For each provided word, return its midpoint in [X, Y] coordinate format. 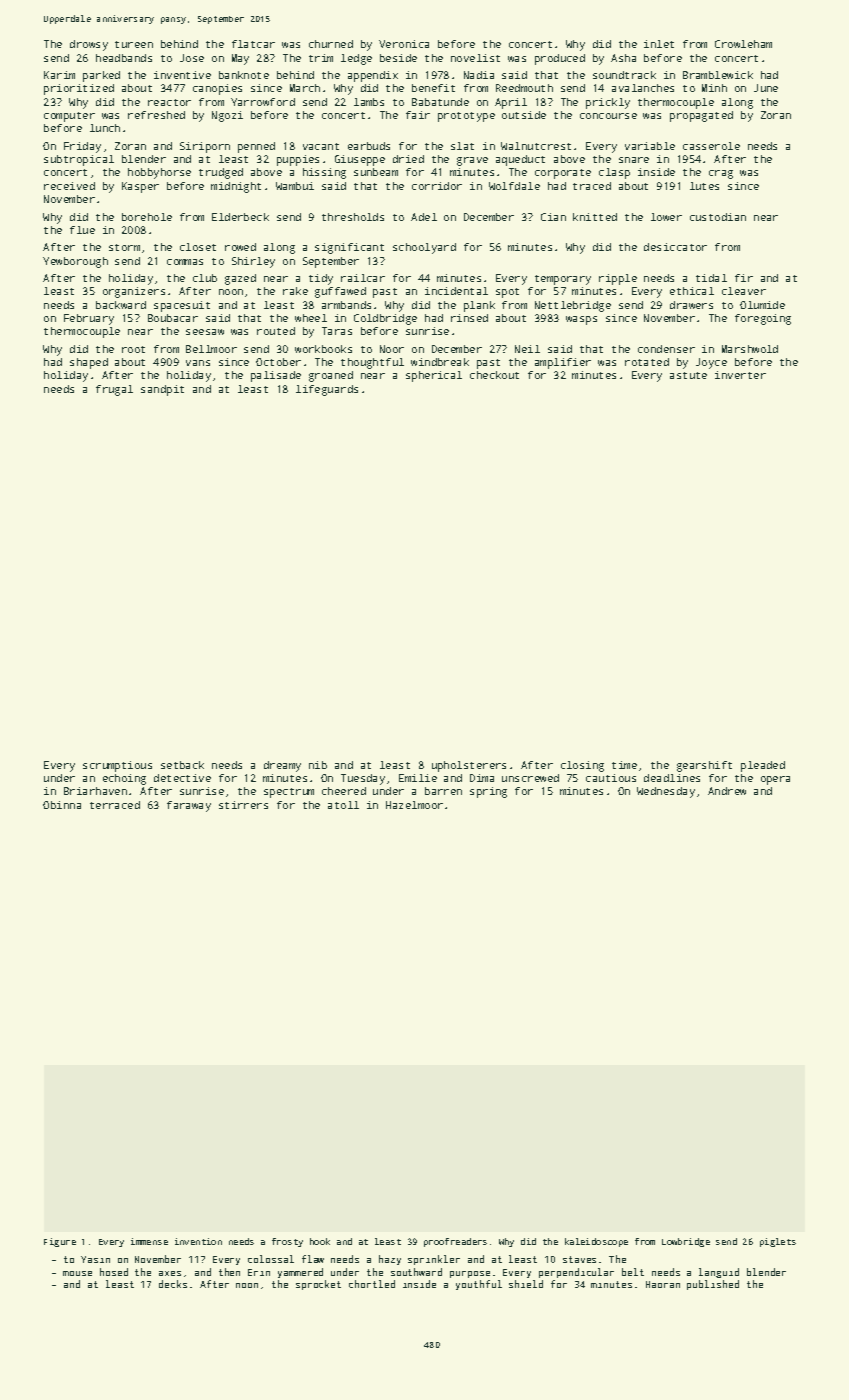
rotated [647, 362]
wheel [311, 318]
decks [173, 1284]
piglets [778, 1242]
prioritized [79, 89]
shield [526, 1284]
